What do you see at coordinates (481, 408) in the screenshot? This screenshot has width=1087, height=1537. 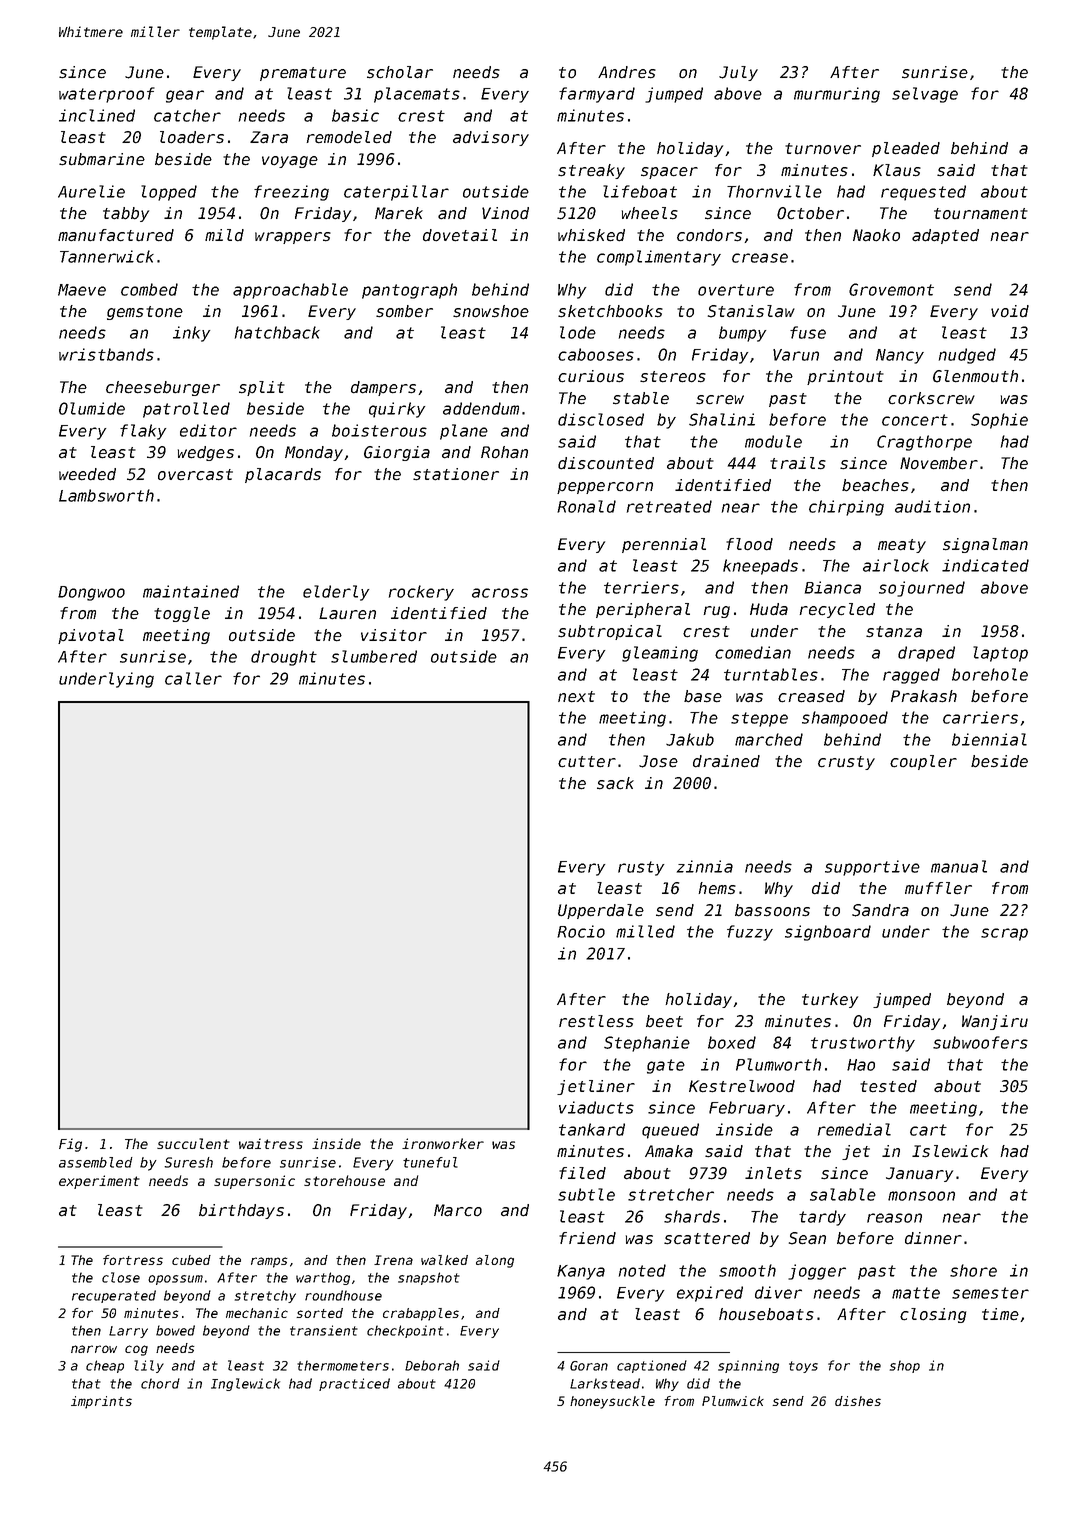 I see `addendum` at bounding box center [481, 408].
